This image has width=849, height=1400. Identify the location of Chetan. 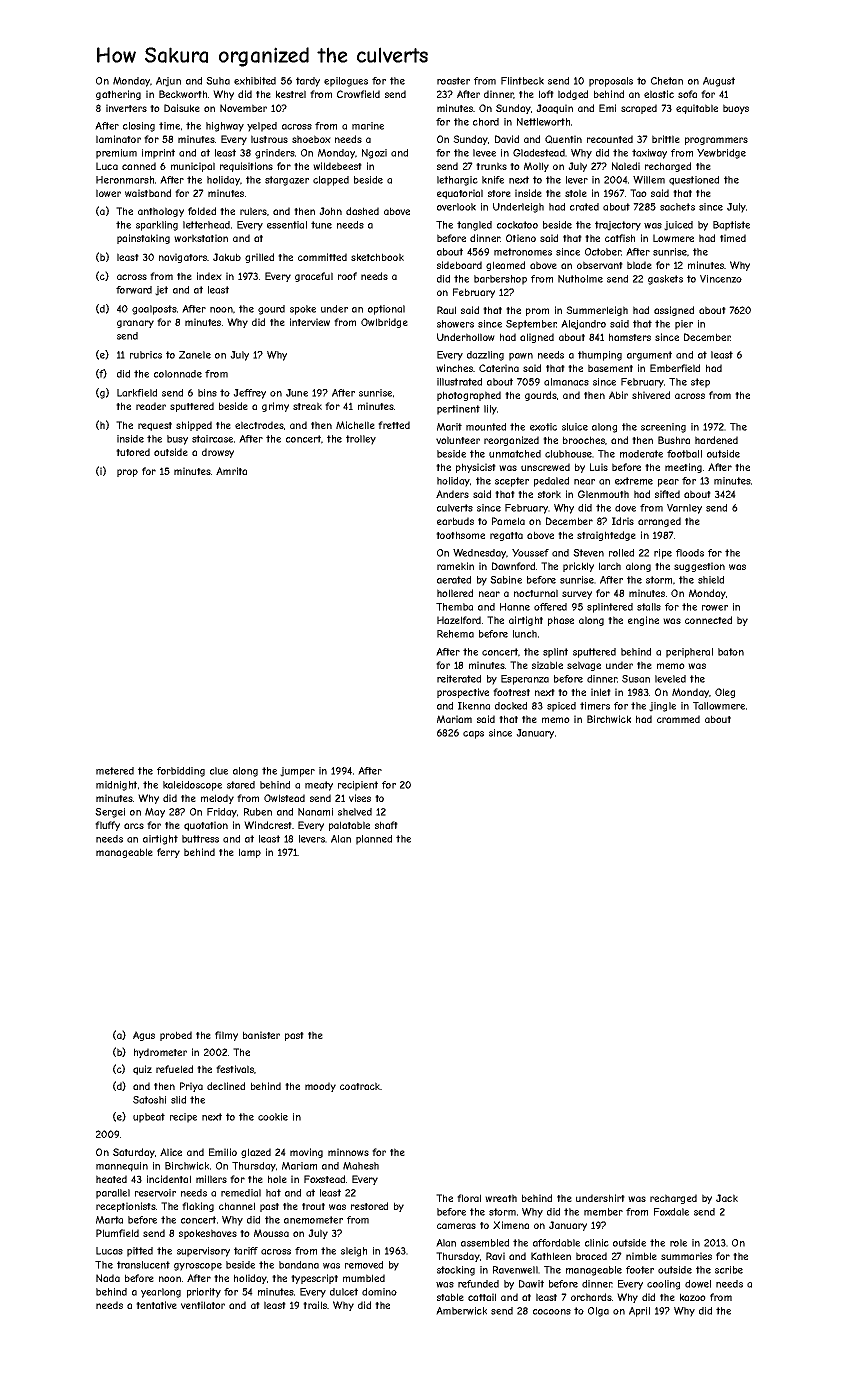
(667, 81).
